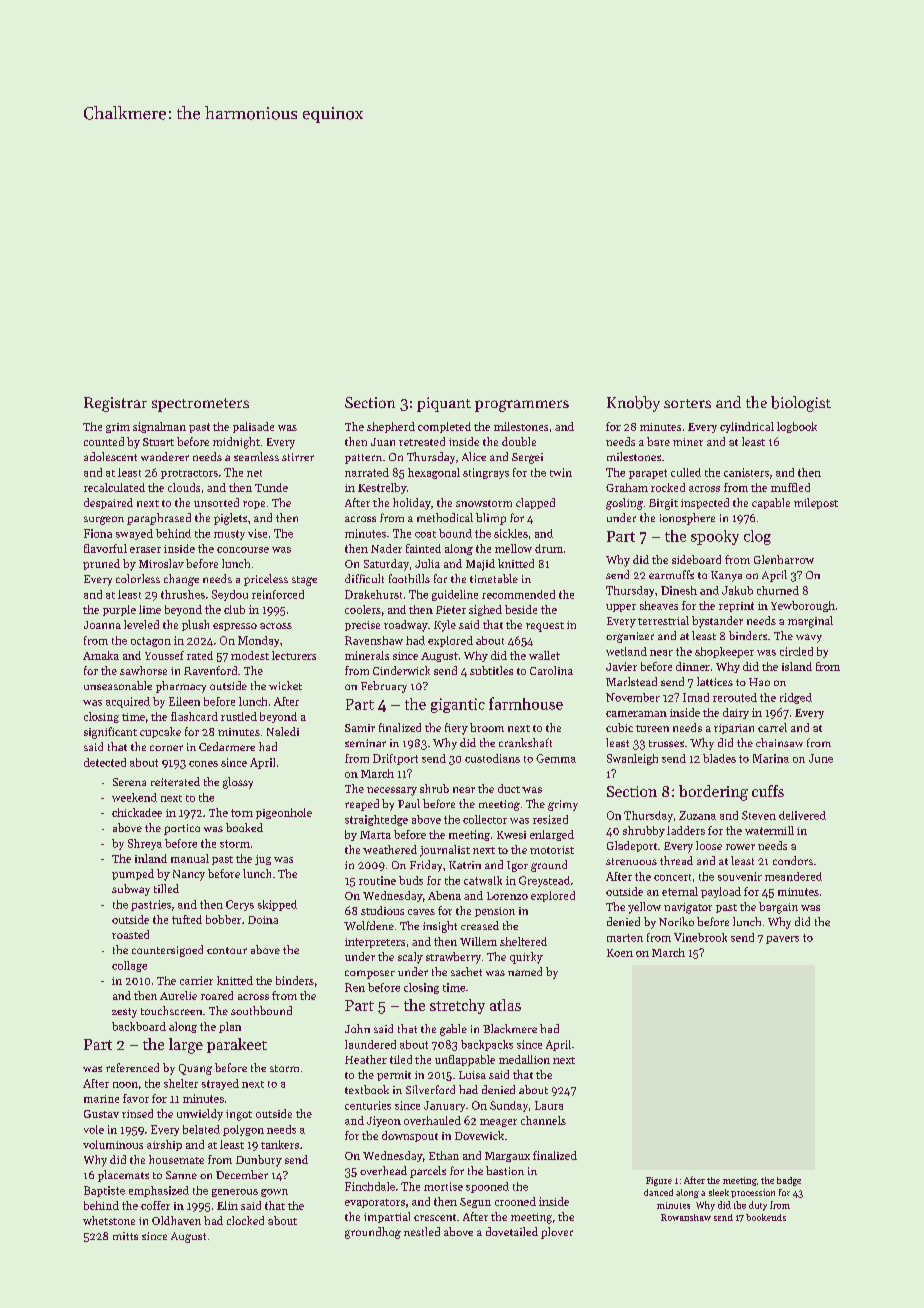 The height and width of the screenshot is (1308, 924). I want to click on Oldhaven, so click(176, 1220).
